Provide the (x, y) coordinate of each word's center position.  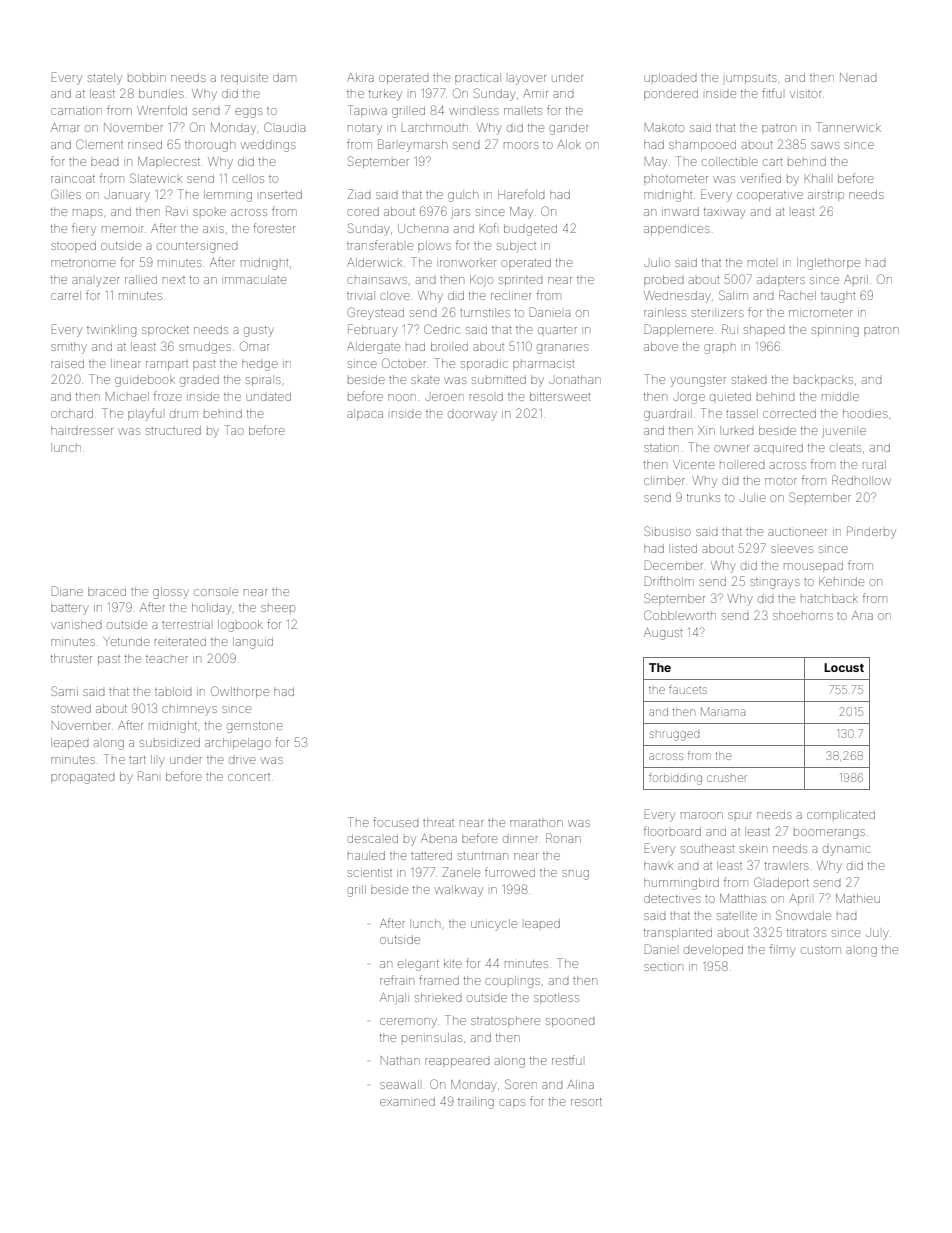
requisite (244, 79)
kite (453, 963)
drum (184, 414)
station (661, 448)
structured (173, 430)
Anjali (394, 999)
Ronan (563, 838)
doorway (472, 416)
